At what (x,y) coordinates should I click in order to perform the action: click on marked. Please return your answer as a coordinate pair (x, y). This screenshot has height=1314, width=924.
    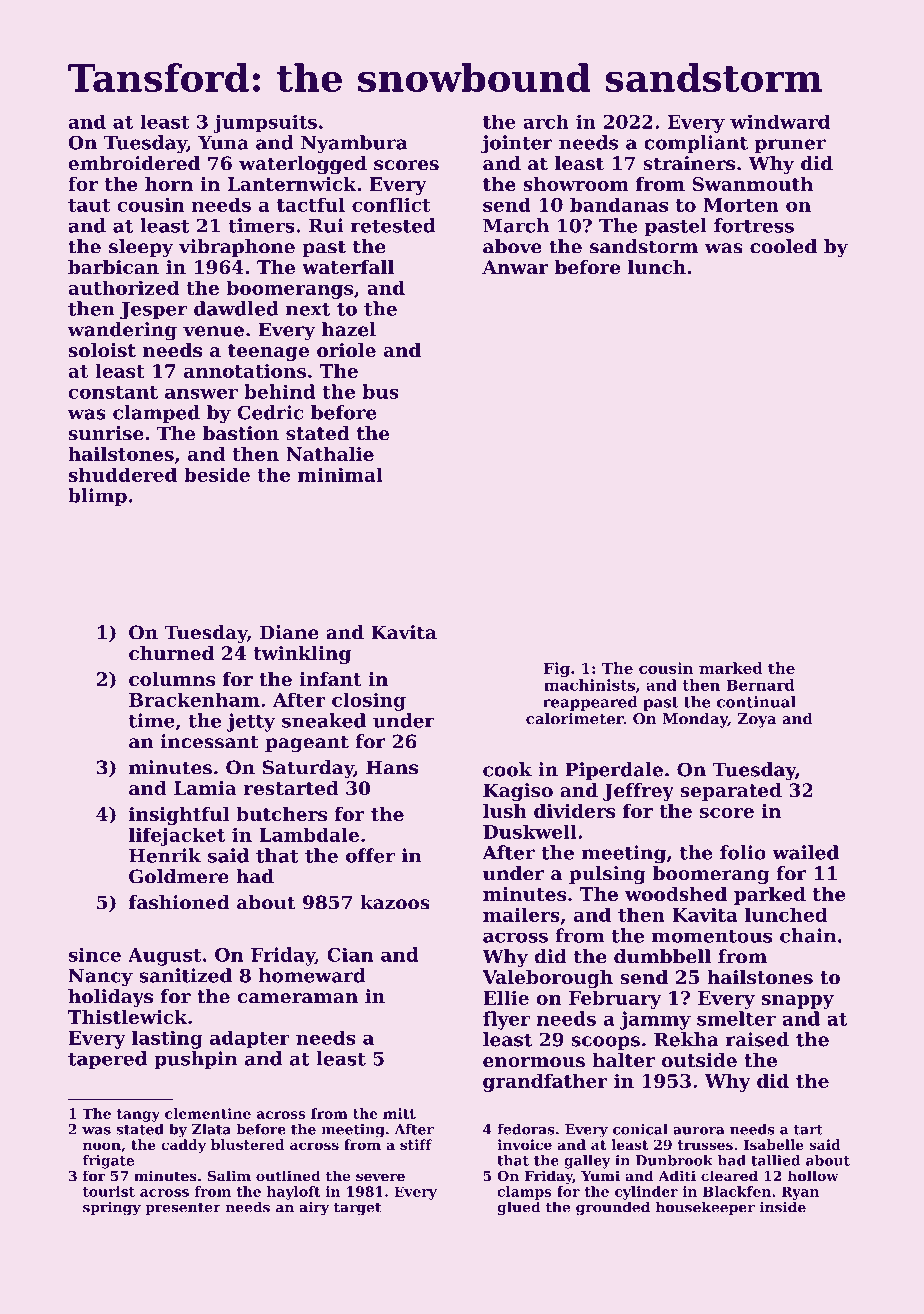
    Looking at the image, I should click on (731, 668).
